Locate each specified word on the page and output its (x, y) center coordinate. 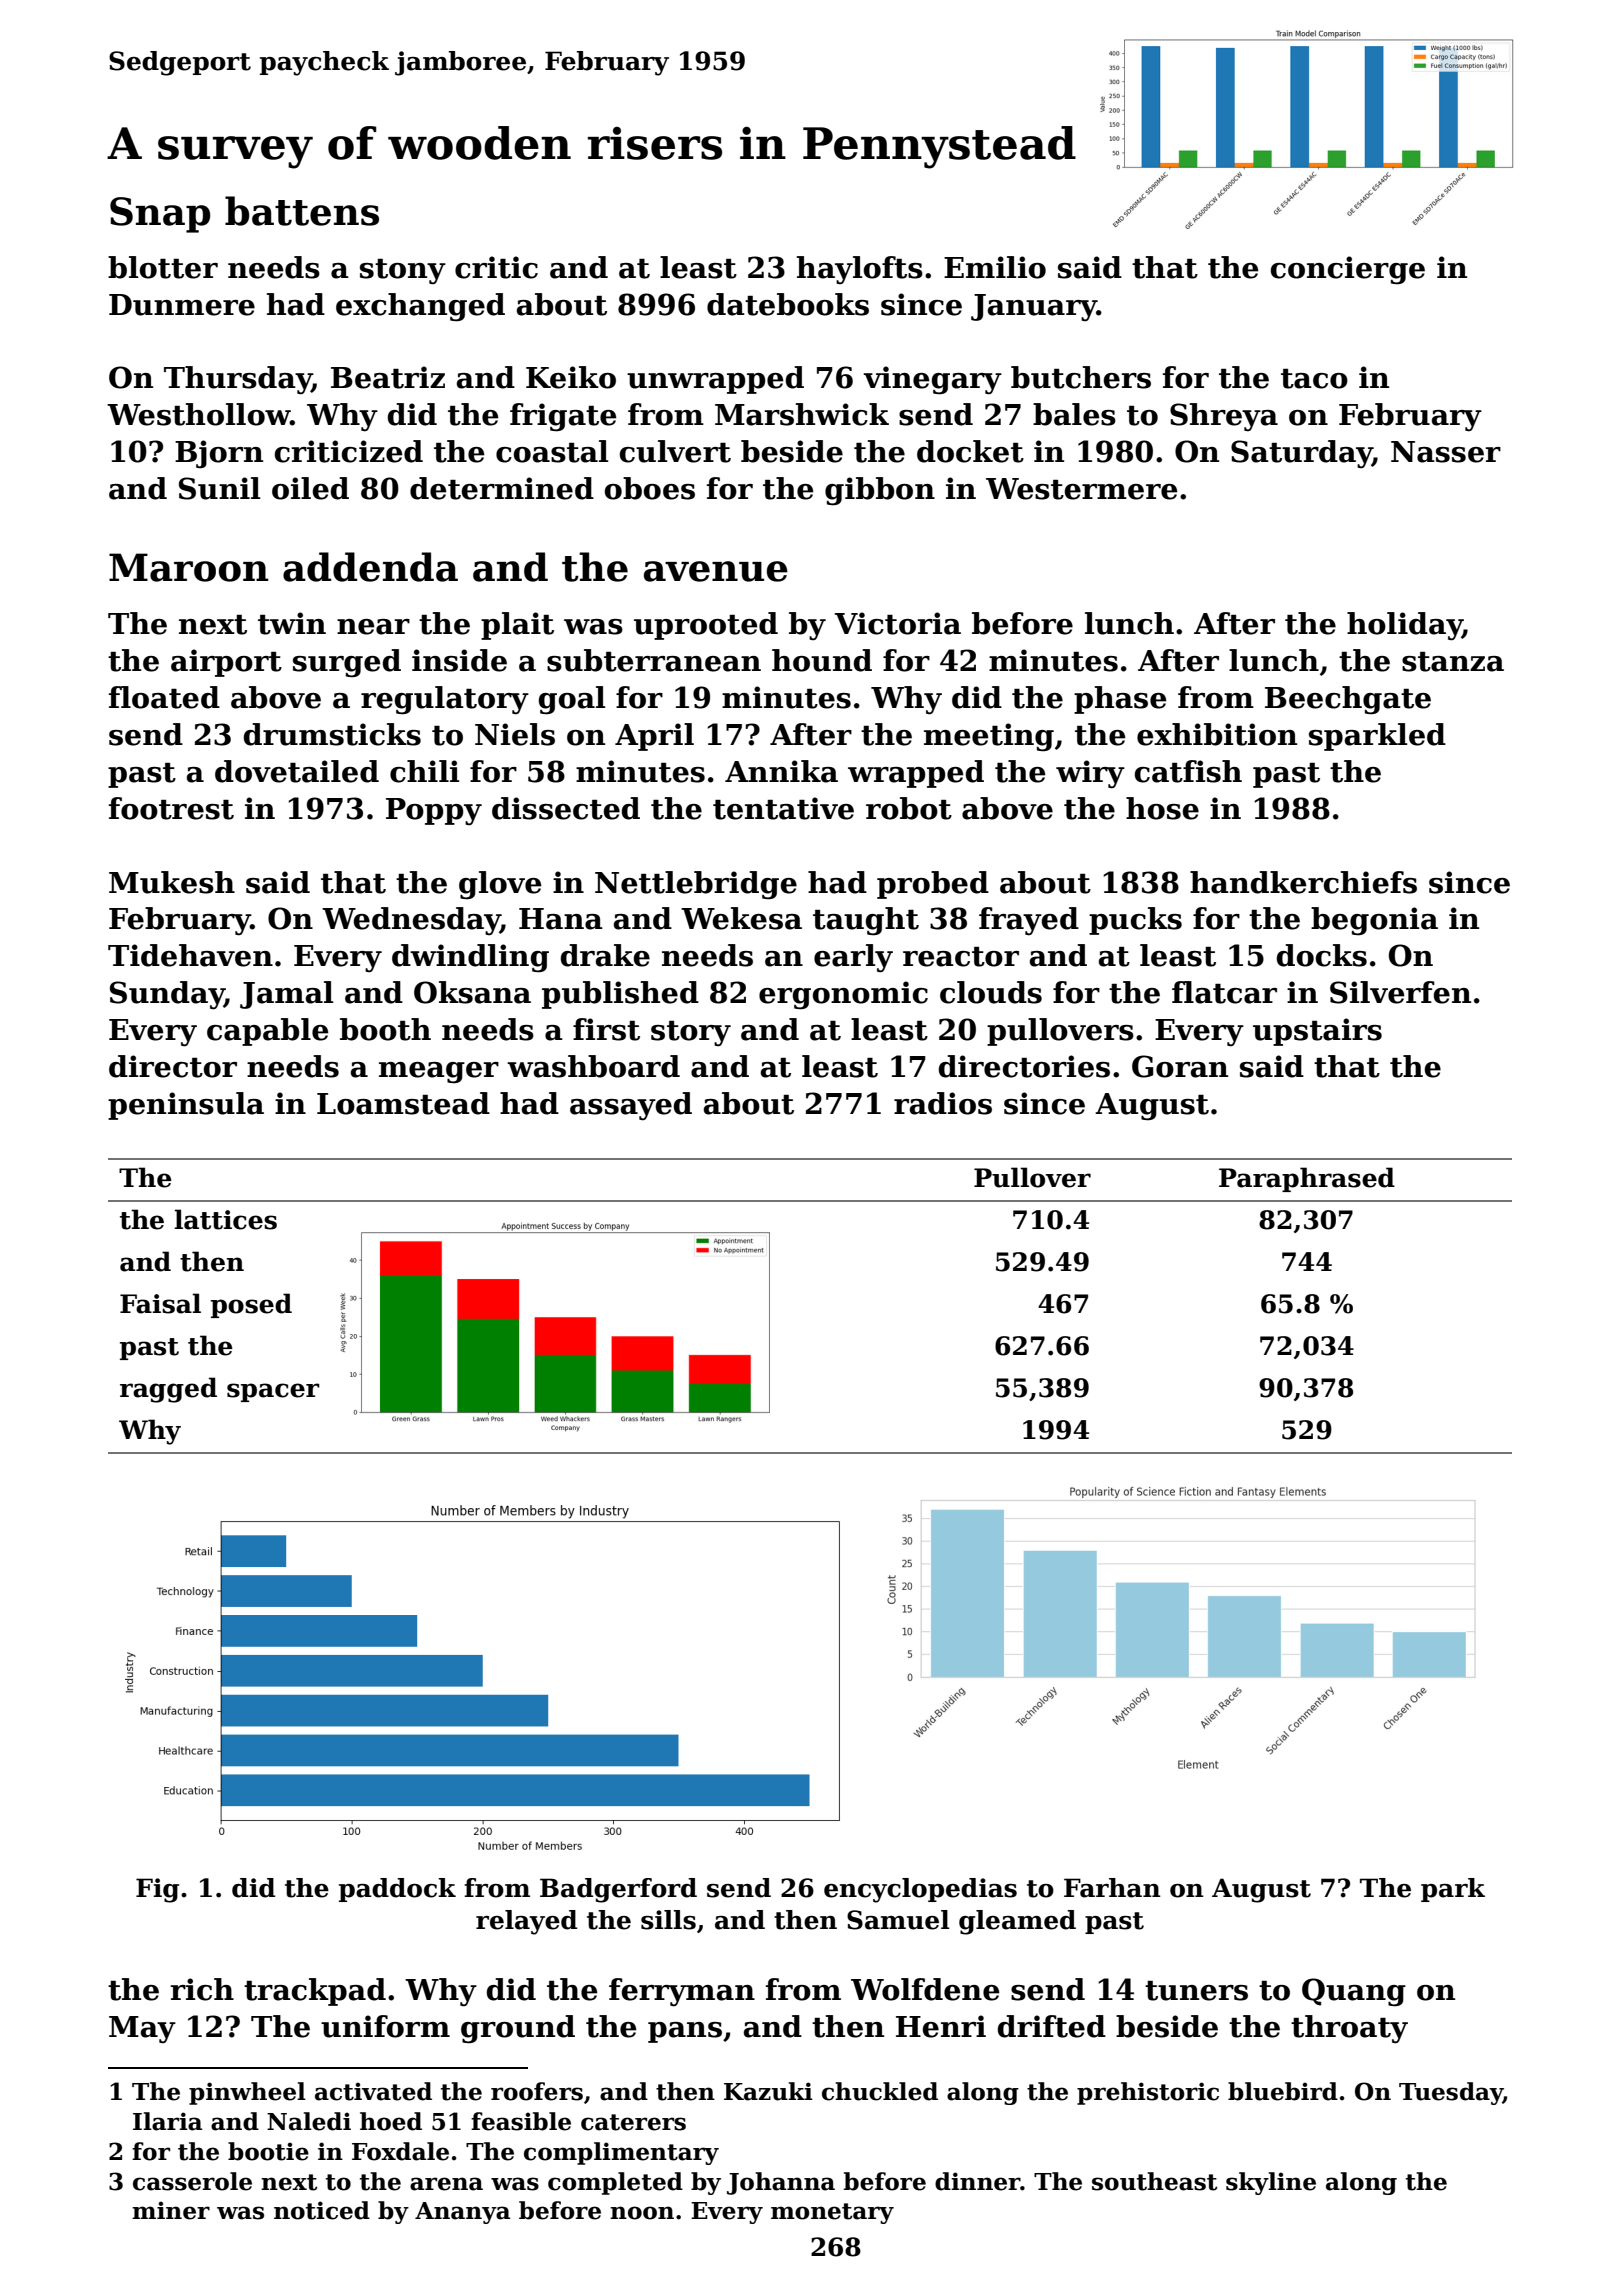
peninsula (186, 1106)
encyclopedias (920, 1890)
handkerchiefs (1303, 882)
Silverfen (1400, 992)
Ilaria (167, 2121)
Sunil (219, 488)
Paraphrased (1307, 1179)
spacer (273, 1392)
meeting (989, 737)
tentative (783, 808)
